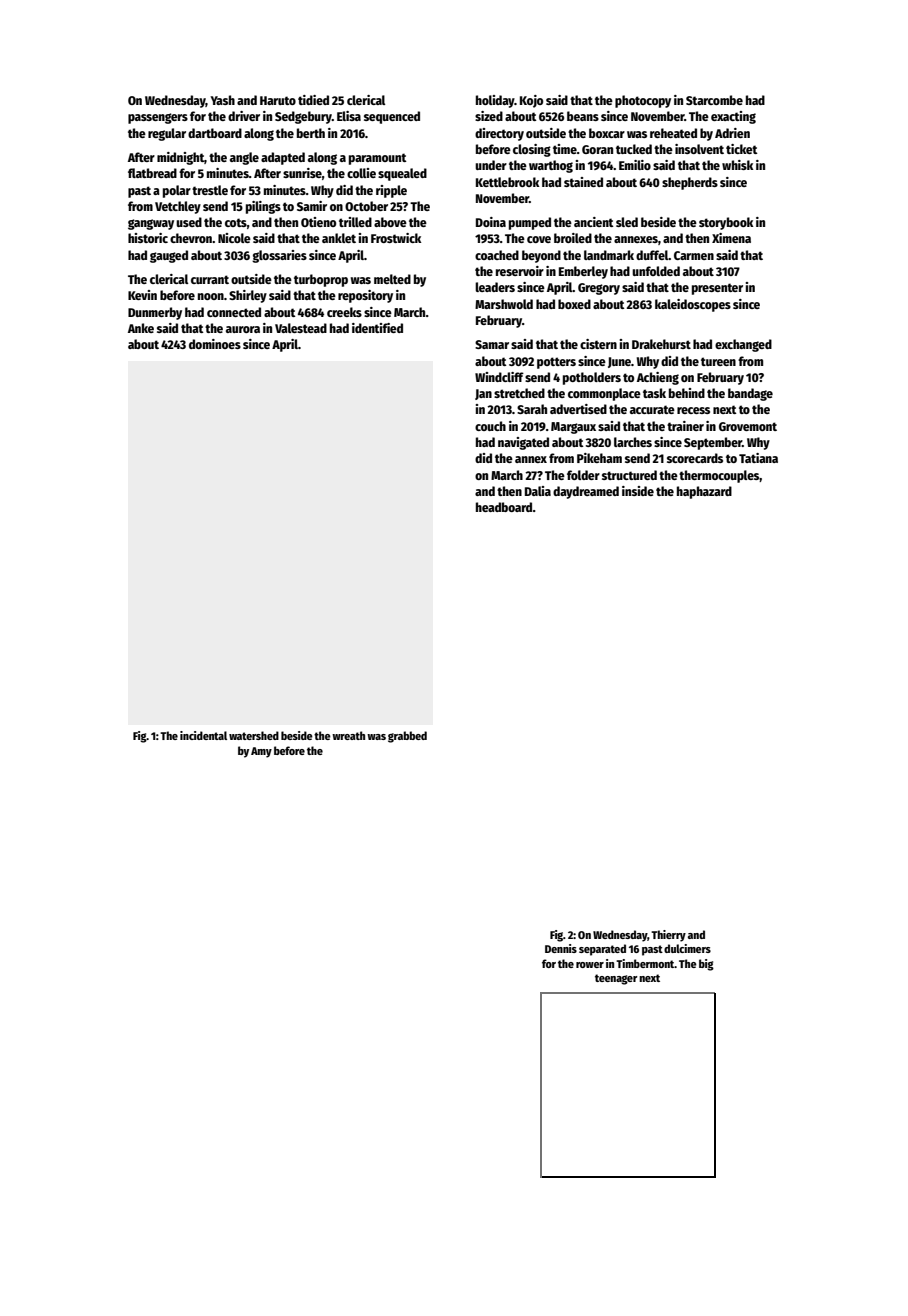 This image has height=1316, width=908. What do you see at coordinates (348, 735) in the image?
I see `wreath` at bounding box center [348, 735].
